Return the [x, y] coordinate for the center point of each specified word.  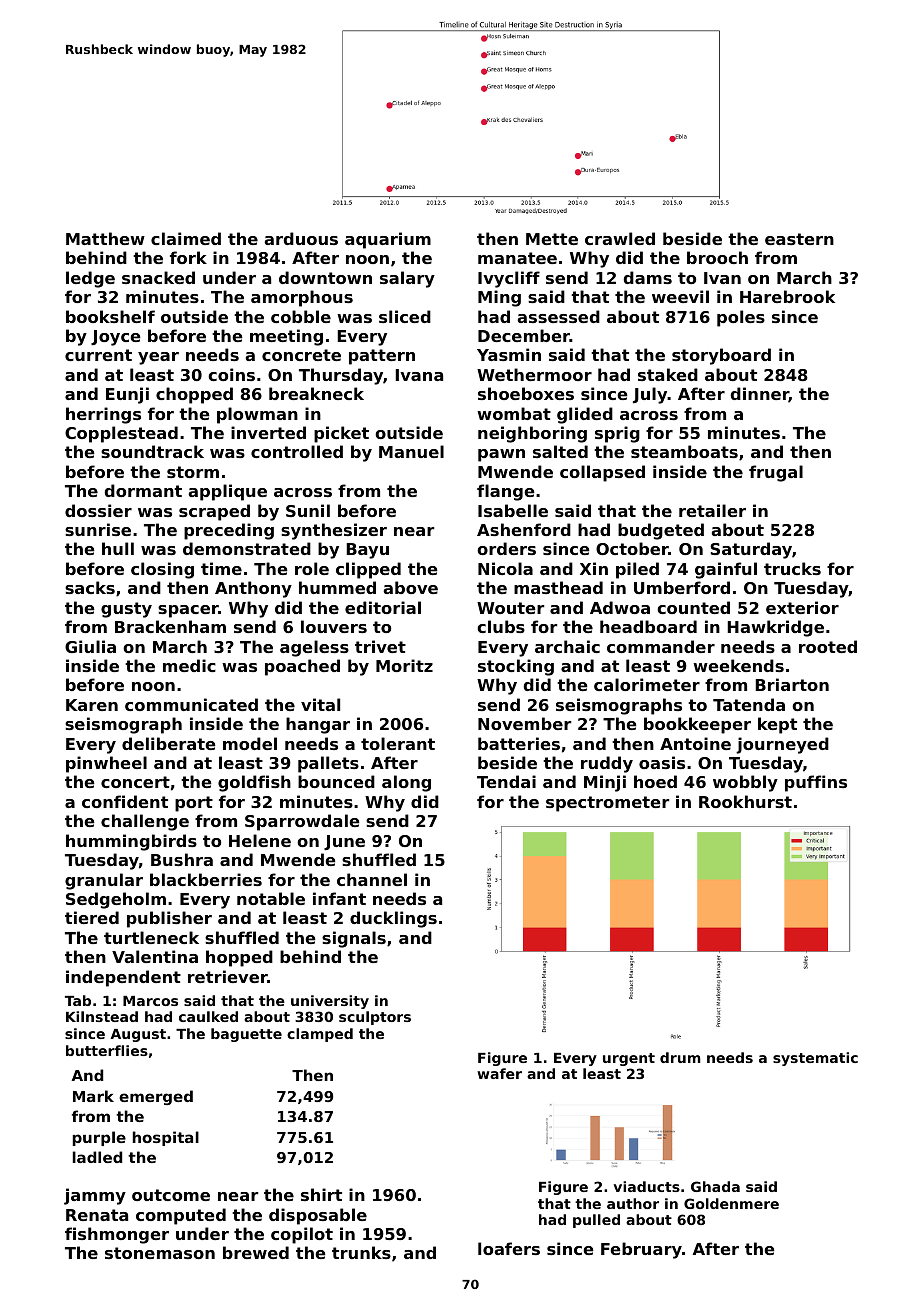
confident [125, 801]
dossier [98, 510]
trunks [361, 1252]
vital [320, 704]
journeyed [782, 745]
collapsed [602, 473]
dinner [759, 395]
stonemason [160, 1253]
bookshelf [110, 316]
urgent [629, 1059]
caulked [208, 1016]
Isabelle [513, 510]
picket [341, 434]
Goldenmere [731, 1203]
